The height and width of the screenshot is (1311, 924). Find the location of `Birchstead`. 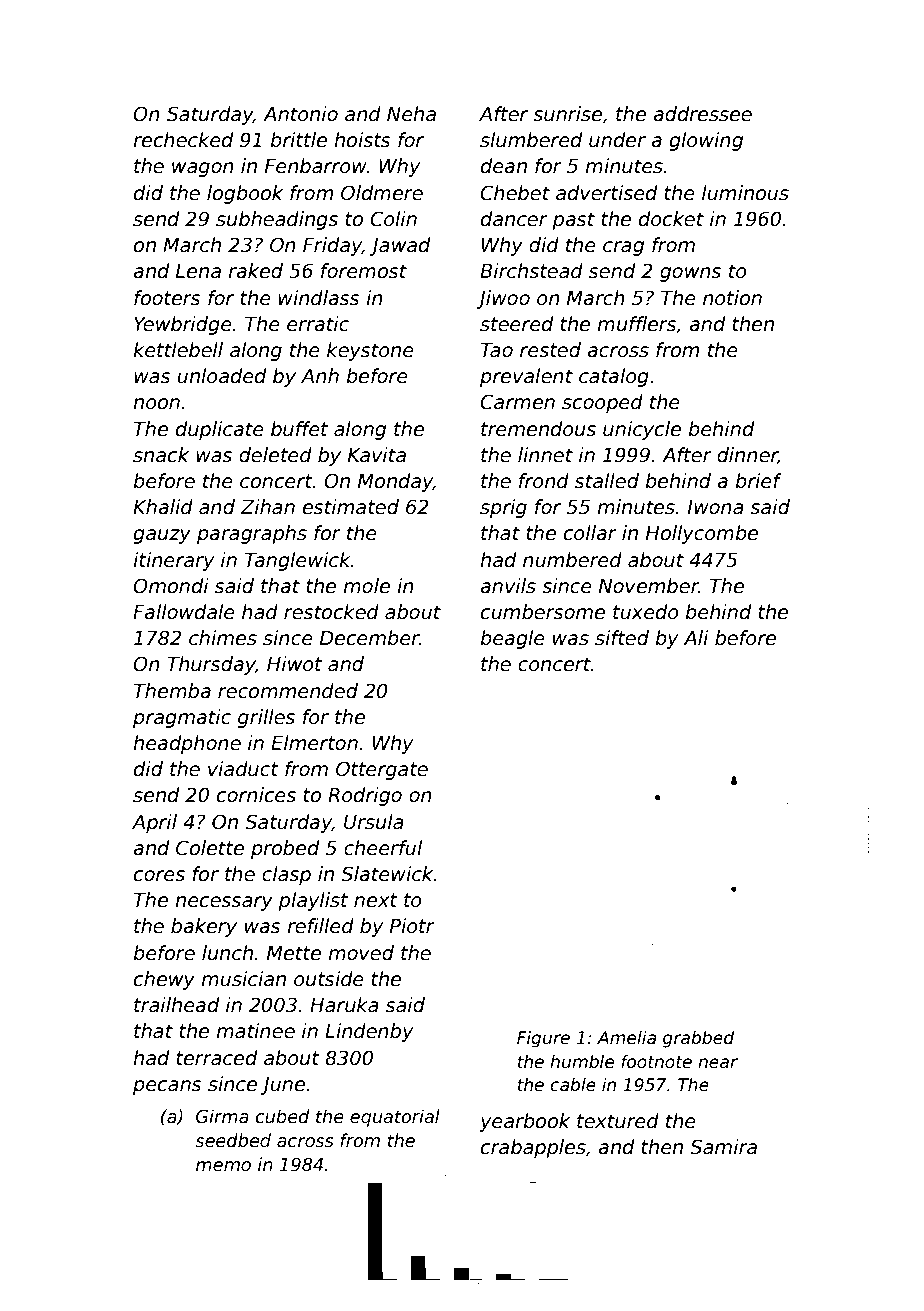

Birchstead is located at coordinates (531, 271).
